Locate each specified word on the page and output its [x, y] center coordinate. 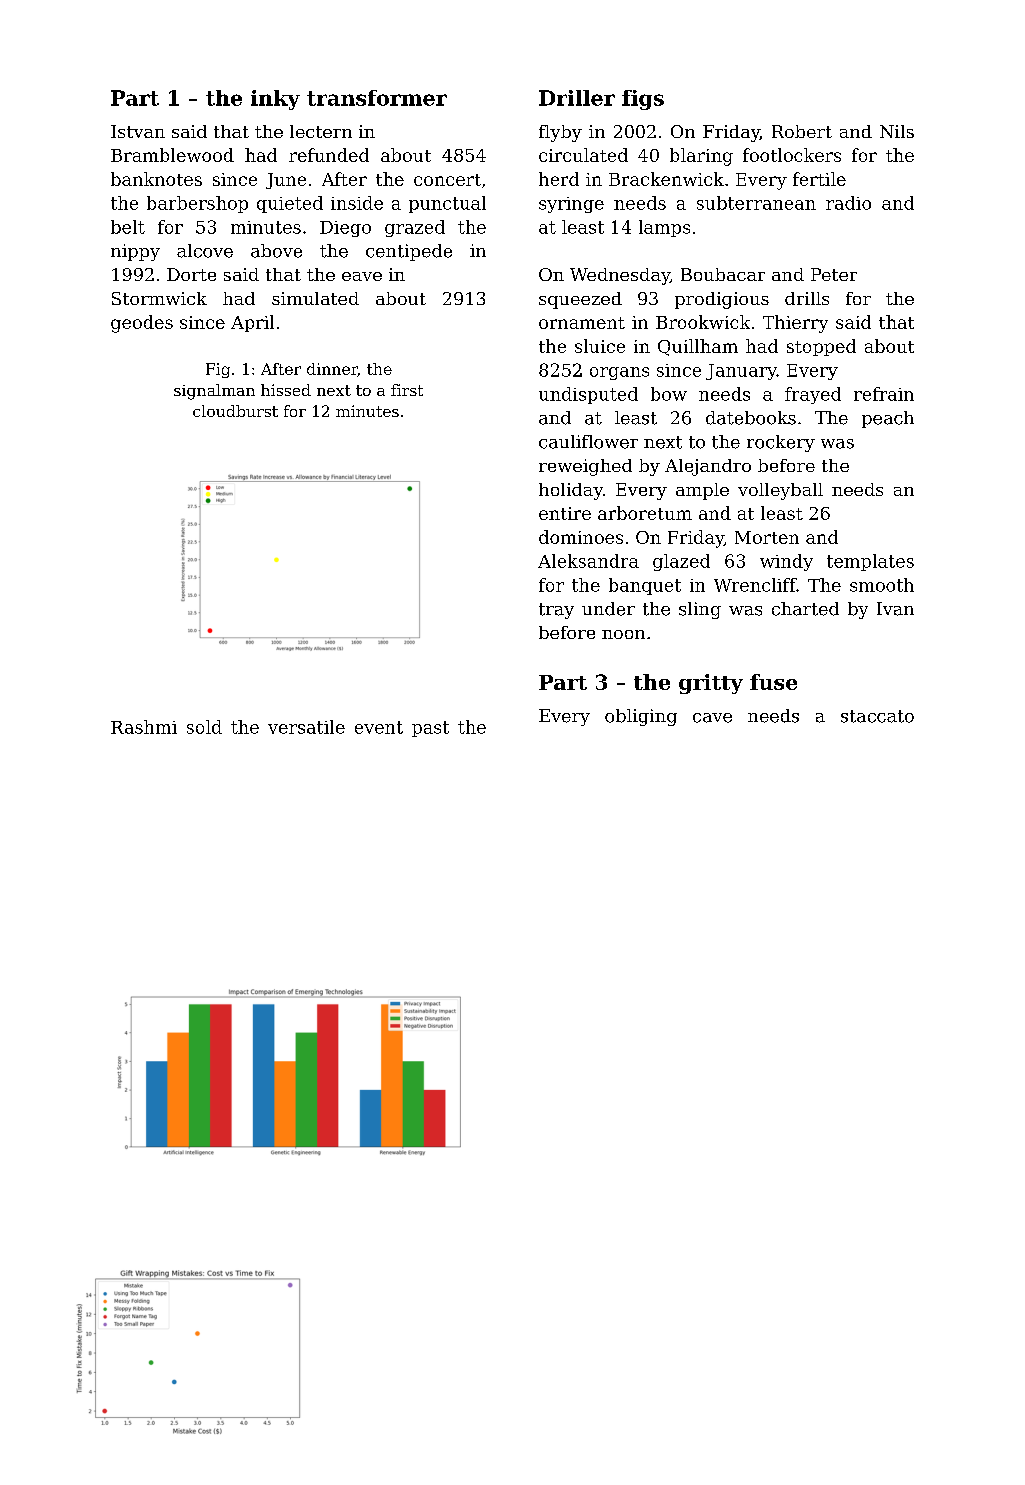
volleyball [780, 491]
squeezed [580, 300]
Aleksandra [588, 561]
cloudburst [235, 411]
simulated [315, 298]
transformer [377, 98]
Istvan [138, 131]
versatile [306, 727]
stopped [821, 347]
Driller [577, 98]
